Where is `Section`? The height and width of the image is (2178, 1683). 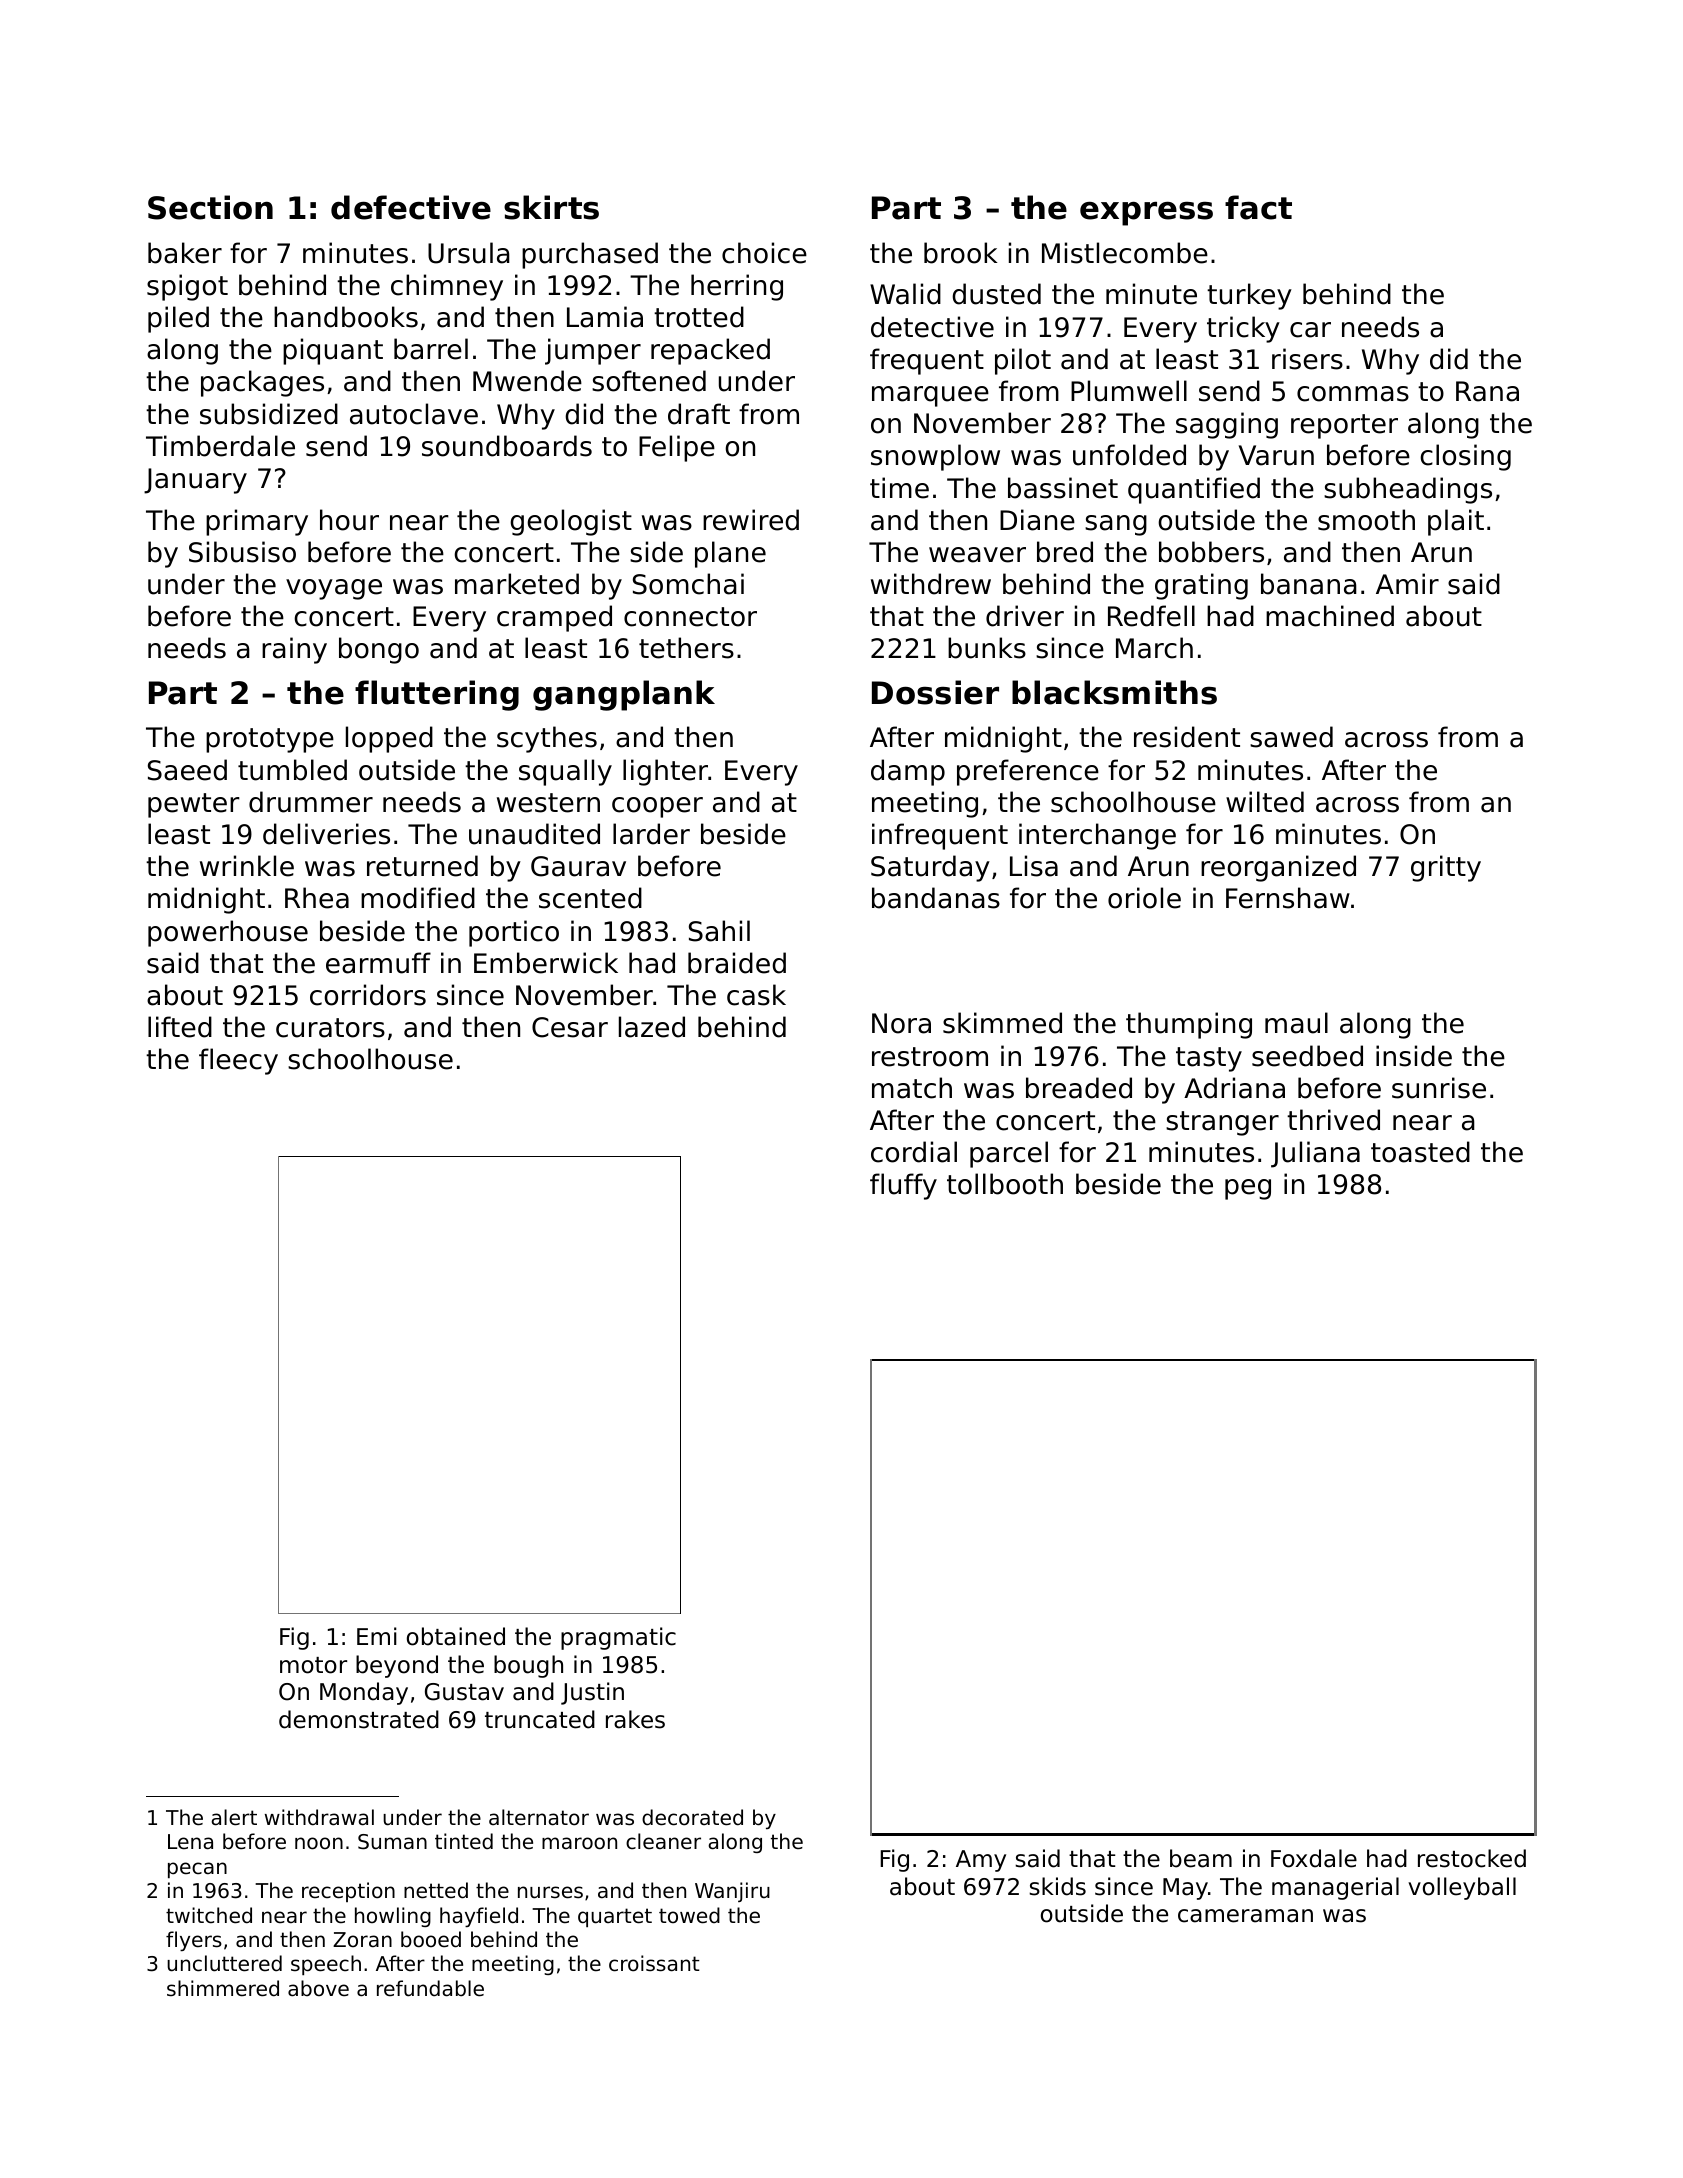 Section is located at coordinates (210, 207).
